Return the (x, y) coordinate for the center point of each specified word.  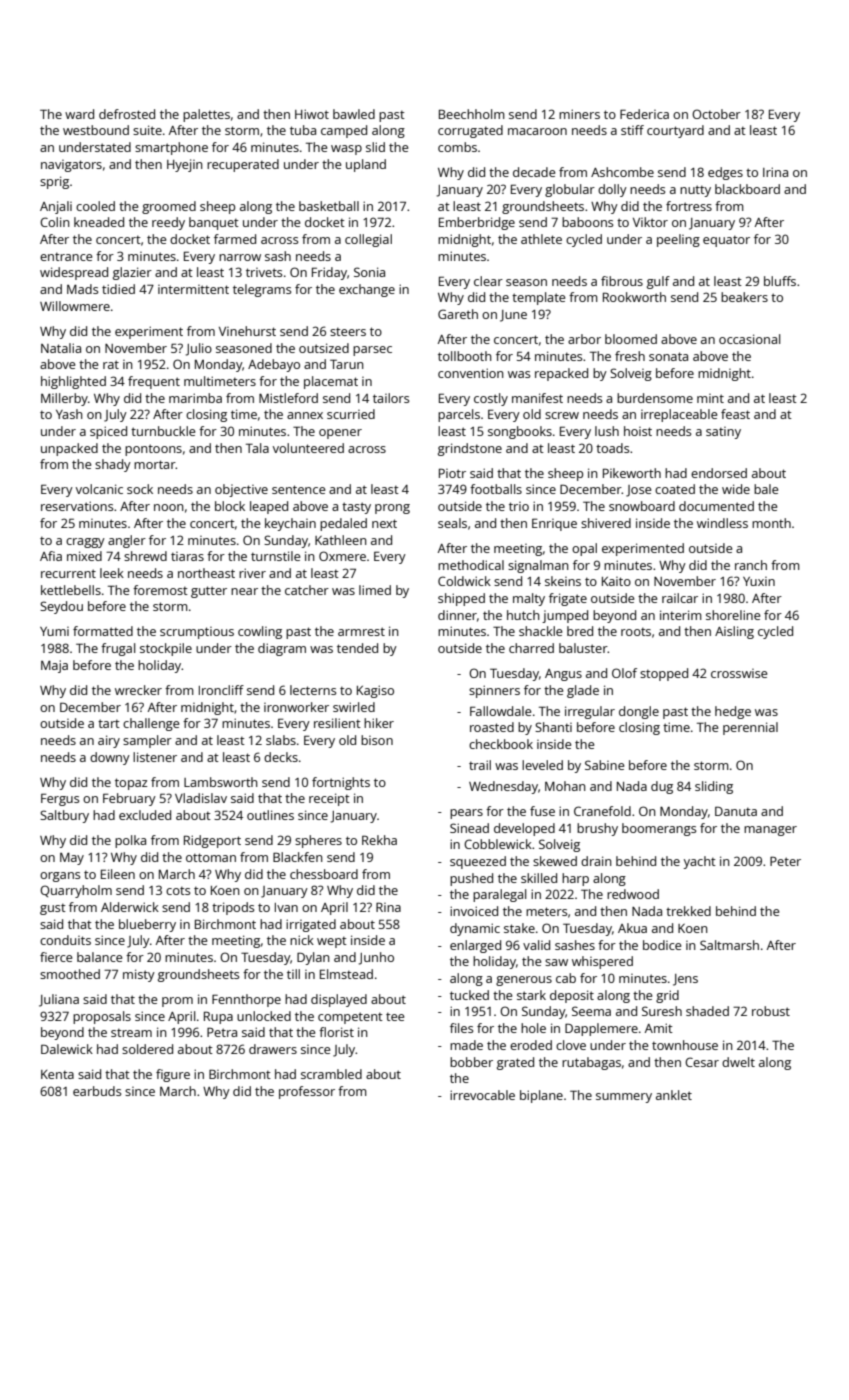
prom (177, 1002)
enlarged (475, 946)
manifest (537, 398)
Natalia (61, 348)
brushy (597, 829)
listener (155, 757)
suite (147, 130)
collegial (368, 240)
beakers (744, 297)
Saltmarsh (729, 945)
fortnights (341, 783)
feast (735, 414)
